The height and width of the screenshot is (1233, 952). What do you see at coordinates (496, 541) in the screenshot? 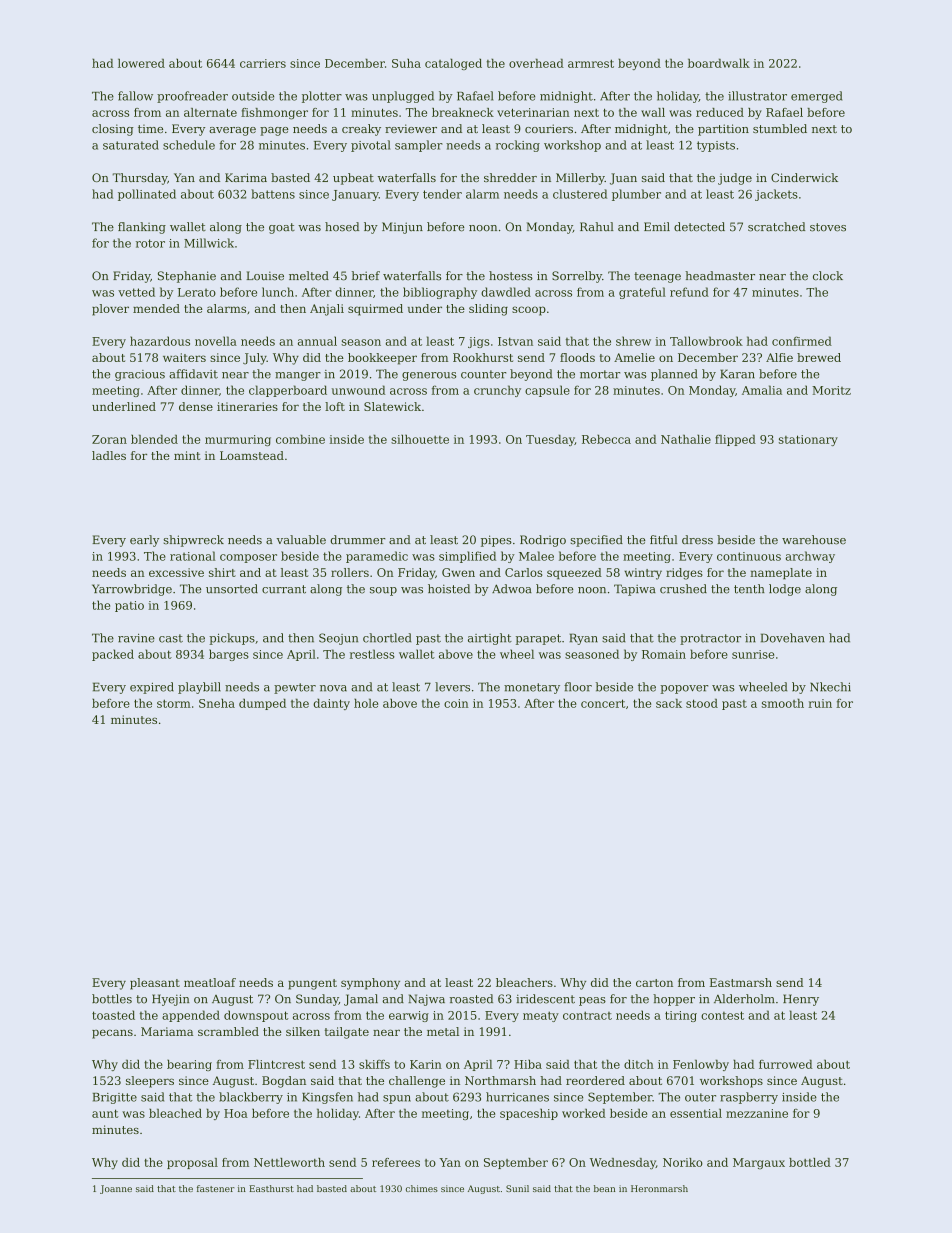
I see `pipes` at bounding box center [496, 541].
